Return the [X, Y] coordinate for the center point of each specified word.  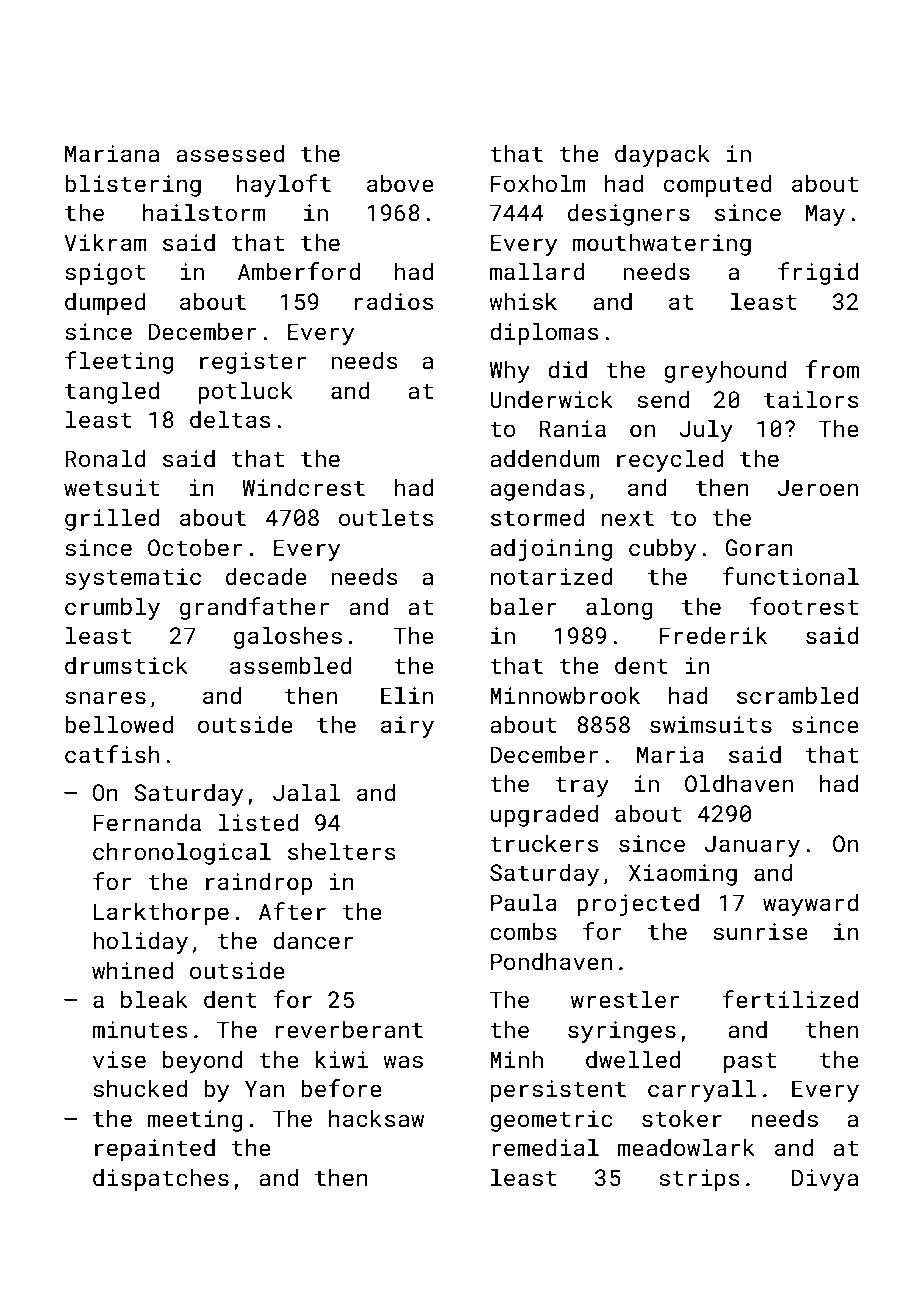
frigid [818, 273]
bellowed [119, 724]
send [663, 399]
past [750, 1063]
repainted [155, 1149]
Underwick [551, 399]
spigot [105, 274]
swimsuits [711, 724]
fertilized [790, 999]
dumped [105, 303]
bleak [154, 999]
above [400, 183]
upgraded [544, 815]
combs [523, 931]
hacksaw [376, 1118]
